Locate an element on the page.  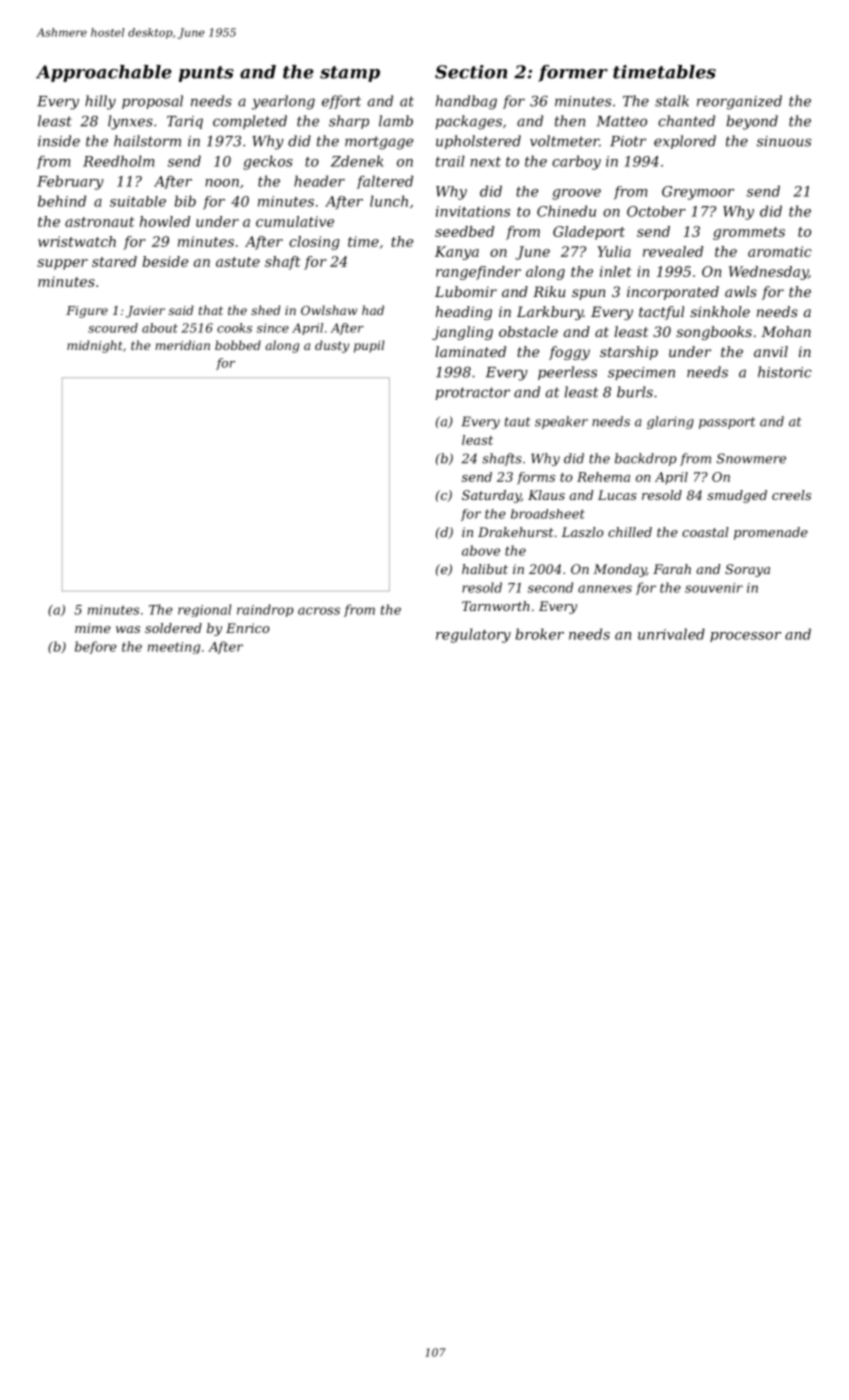
howled is located at coordinates (165, 221).
